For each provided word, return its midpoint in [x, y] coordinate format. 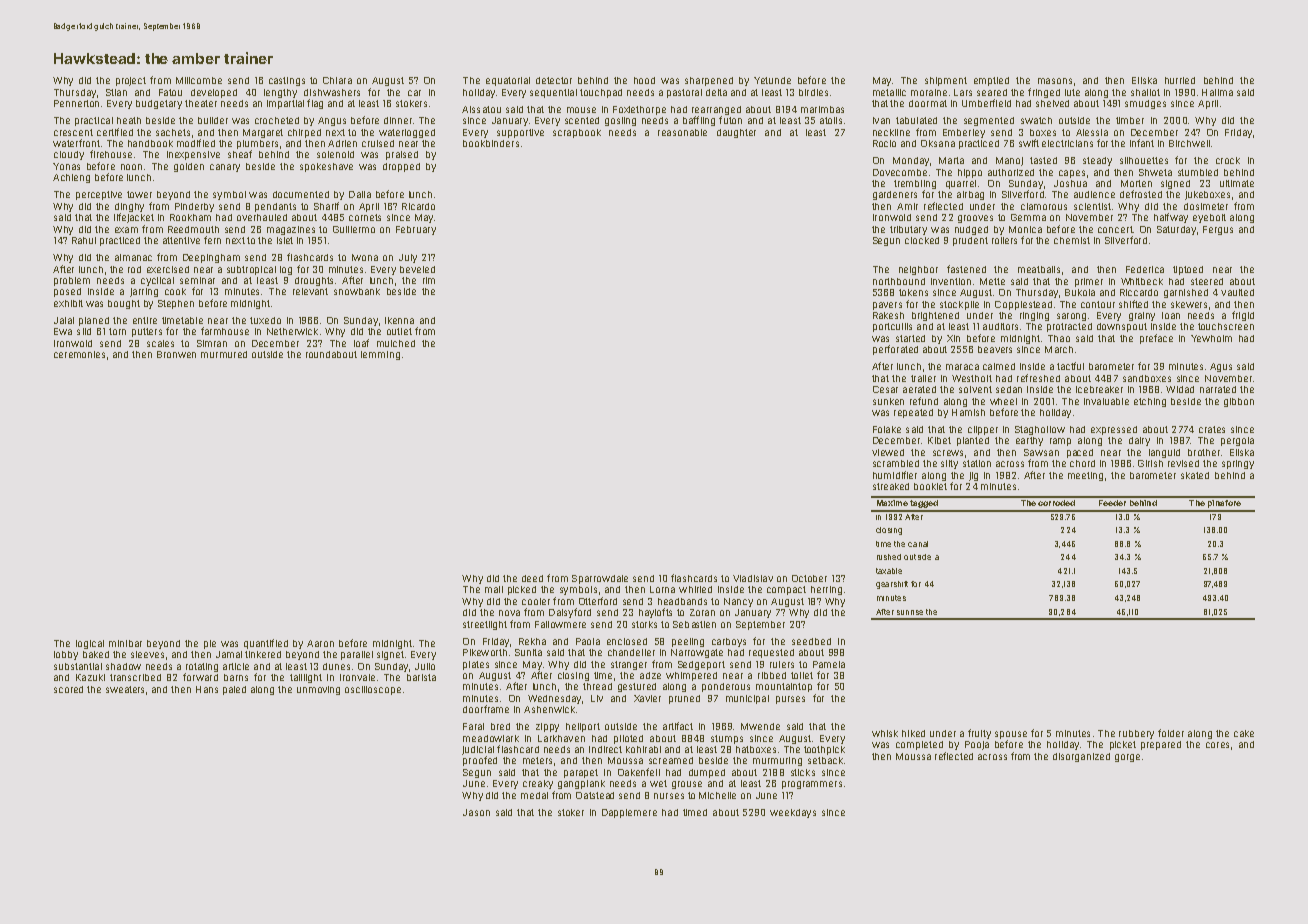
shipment [946, 81]
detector [554, 80]
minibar [125, 643]
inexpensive [193, 155]
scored [68, 689]
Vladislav [753, 578]
